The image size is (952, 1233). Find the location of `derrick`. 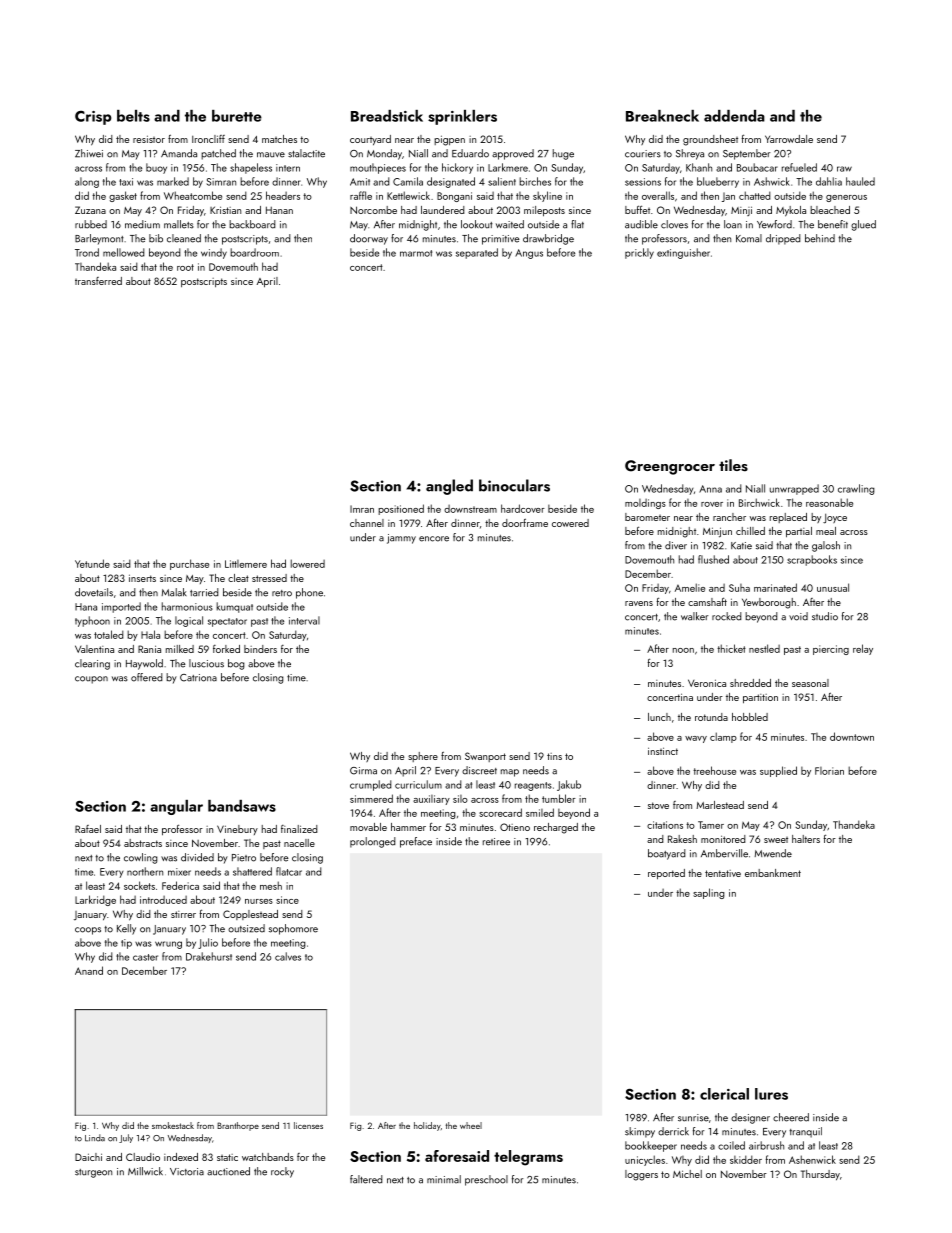

derrick is located at coordinates (673, 1131).
